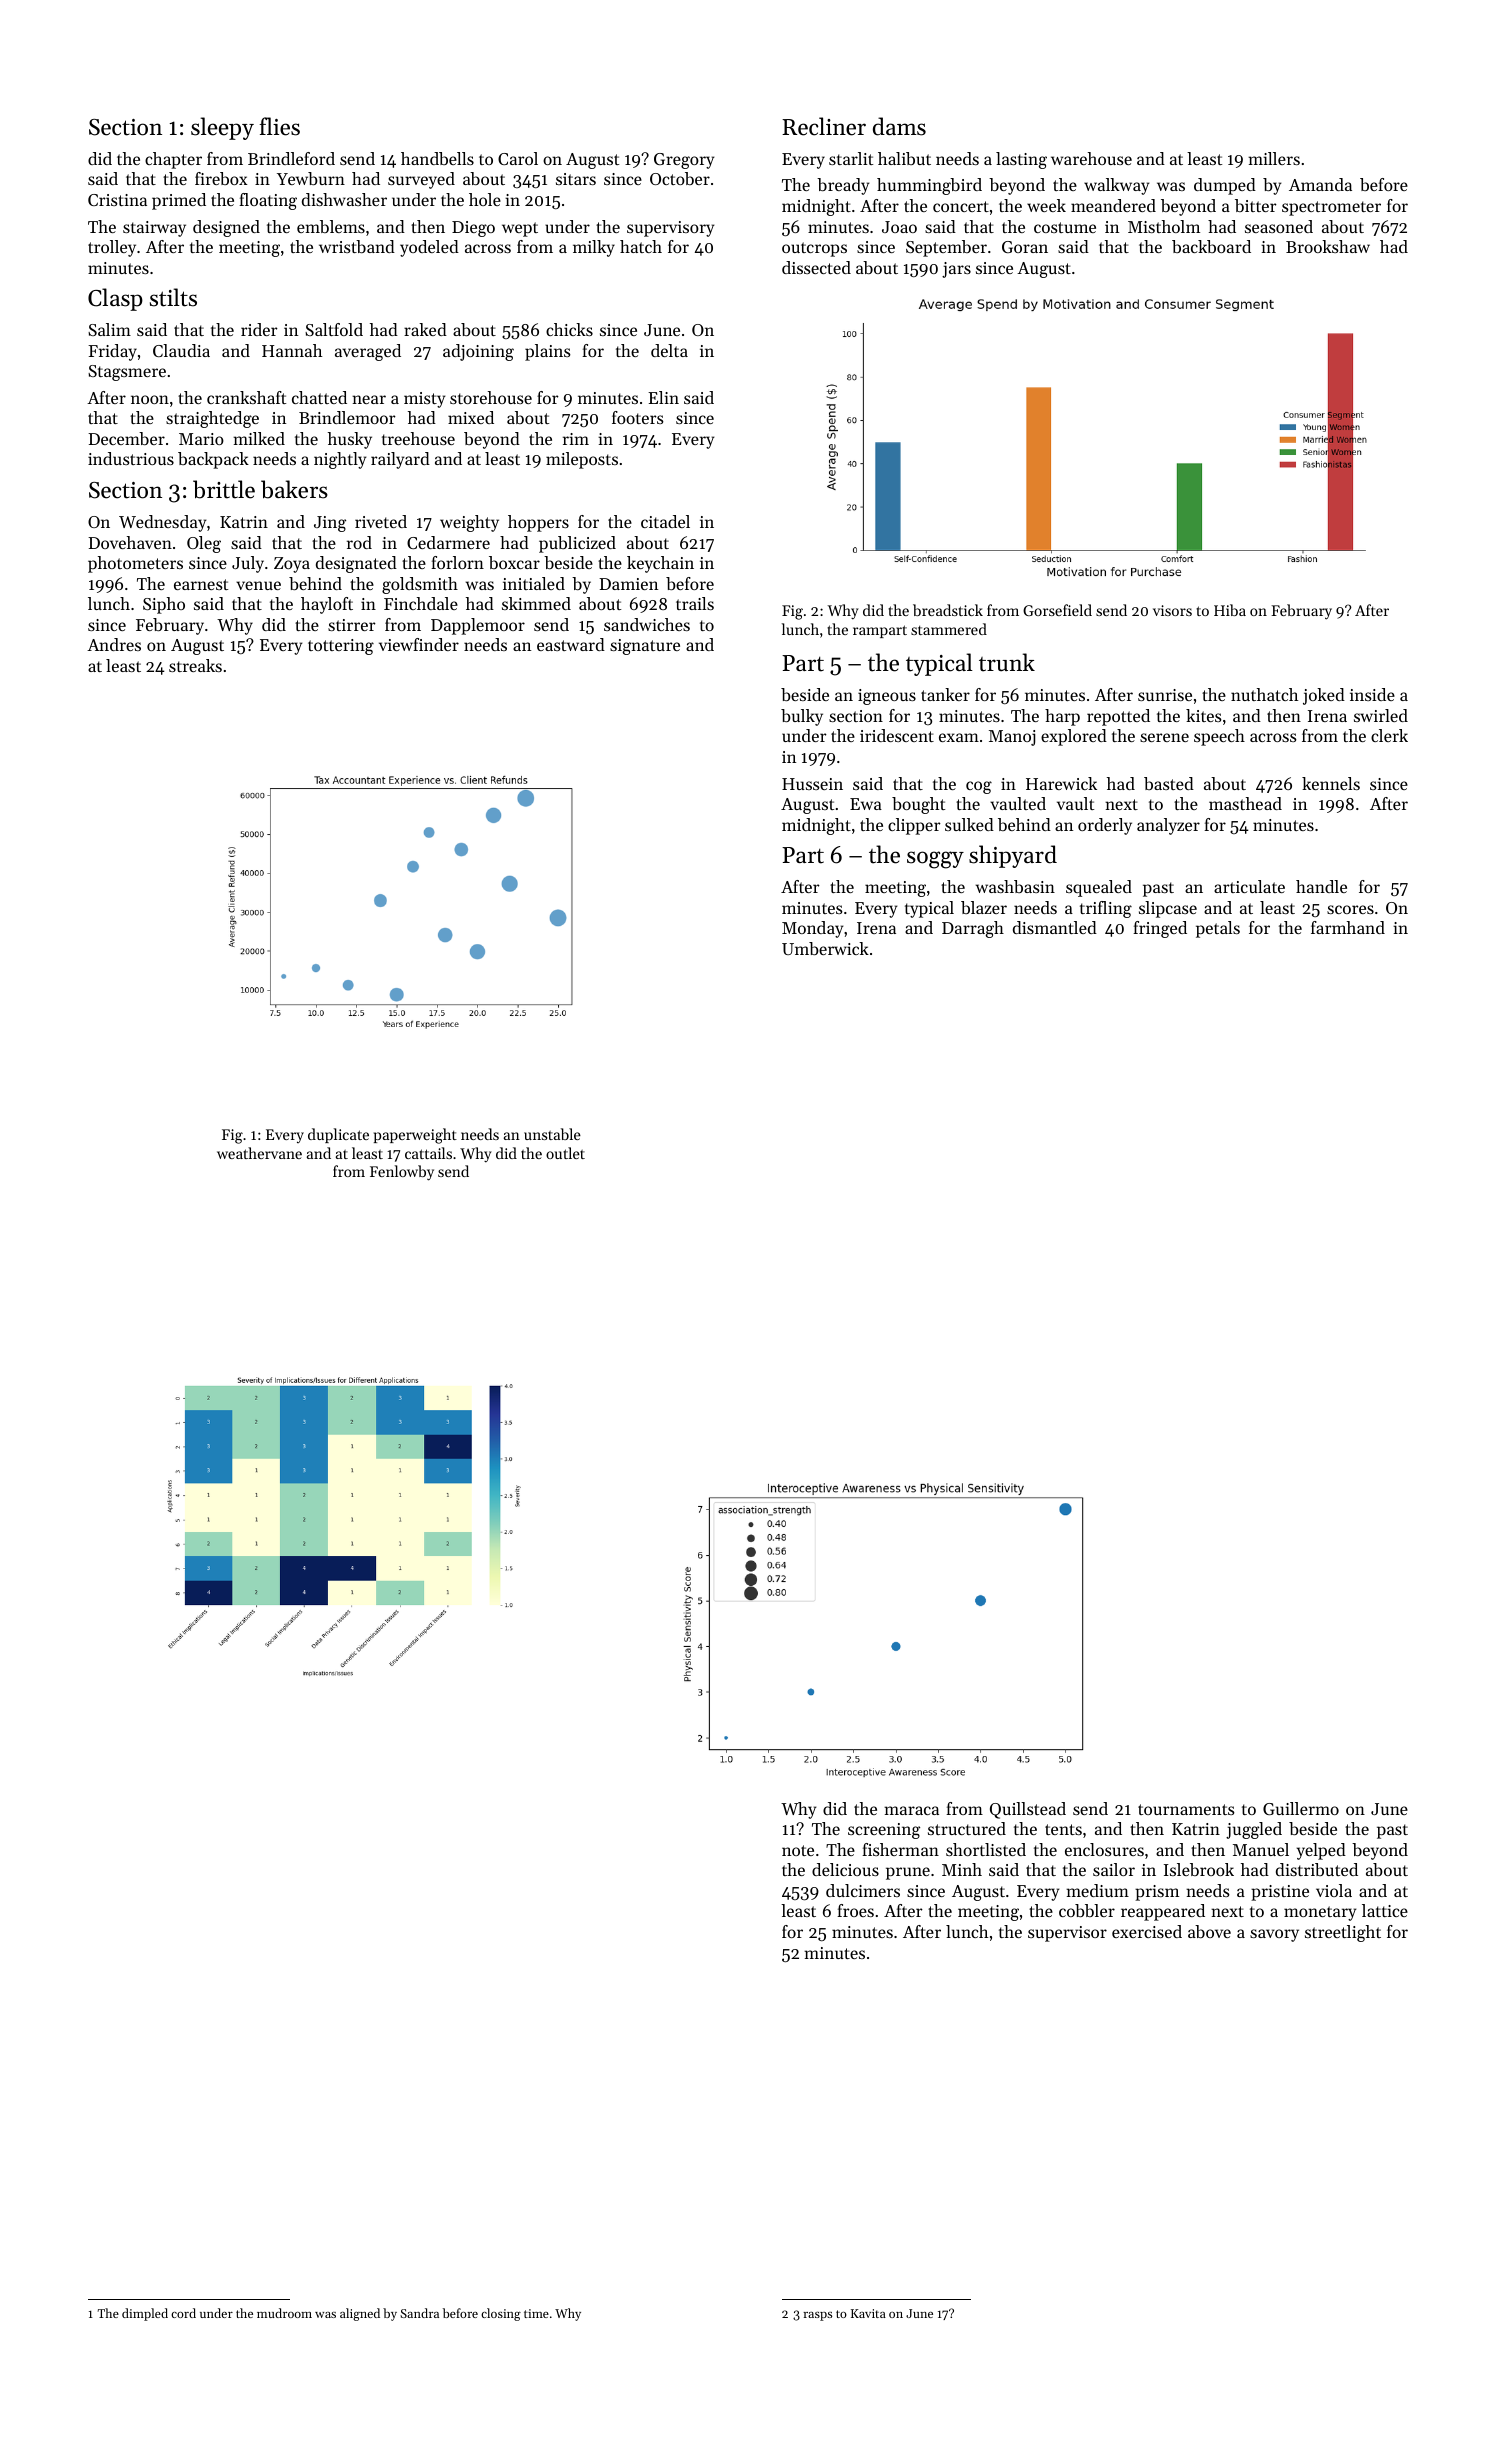  What do you see at coordinates (571, 644) in the screenshot?
I see `eastward` at bounding box center [571, 644].
